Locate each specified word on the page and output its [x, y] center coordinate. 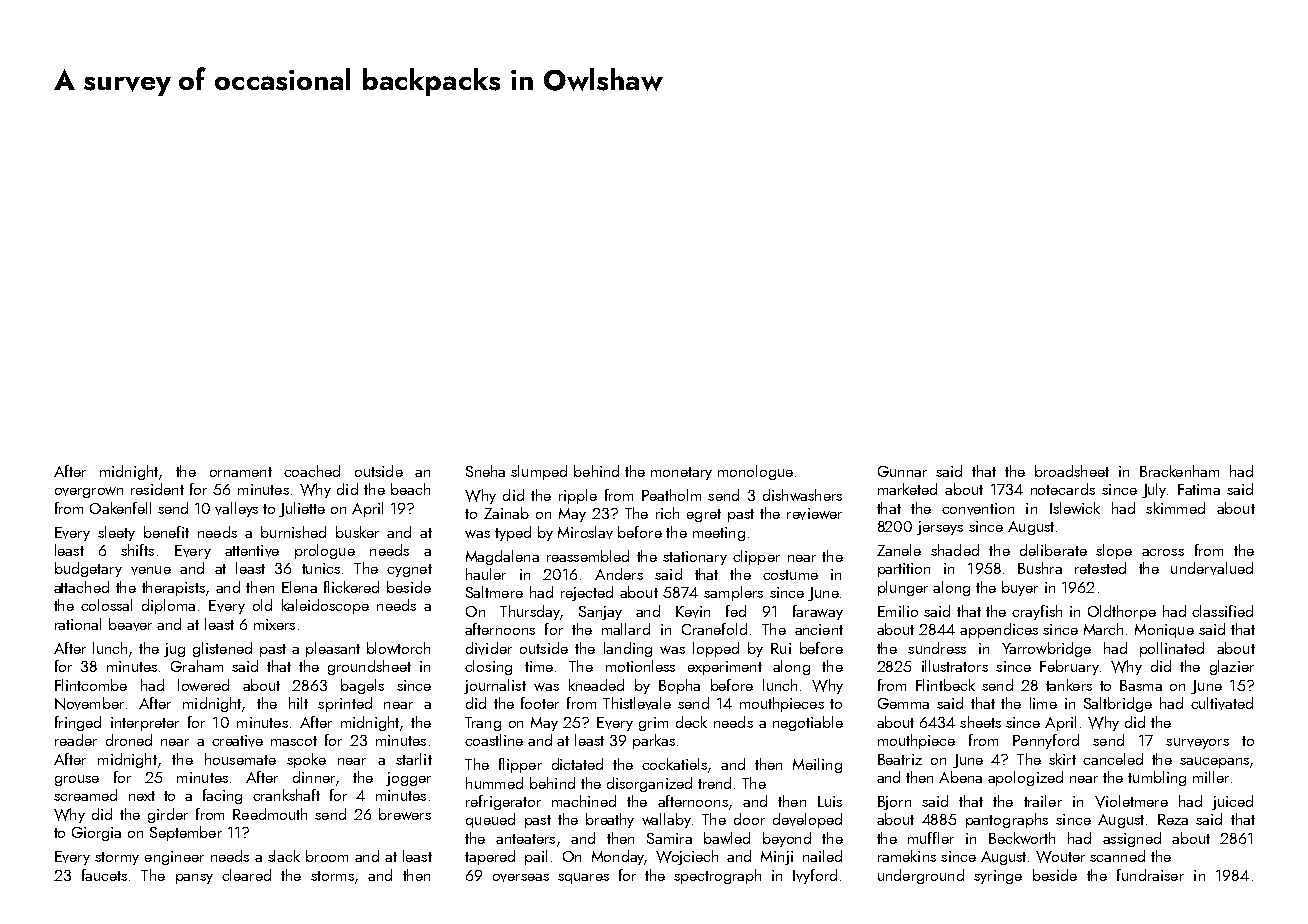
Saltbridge [1118, 704]
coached [312, 471]
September [186, 833]
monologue [755, 472]
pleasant [333, 649]
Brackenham [1179, 471]
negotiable [808, 723]
